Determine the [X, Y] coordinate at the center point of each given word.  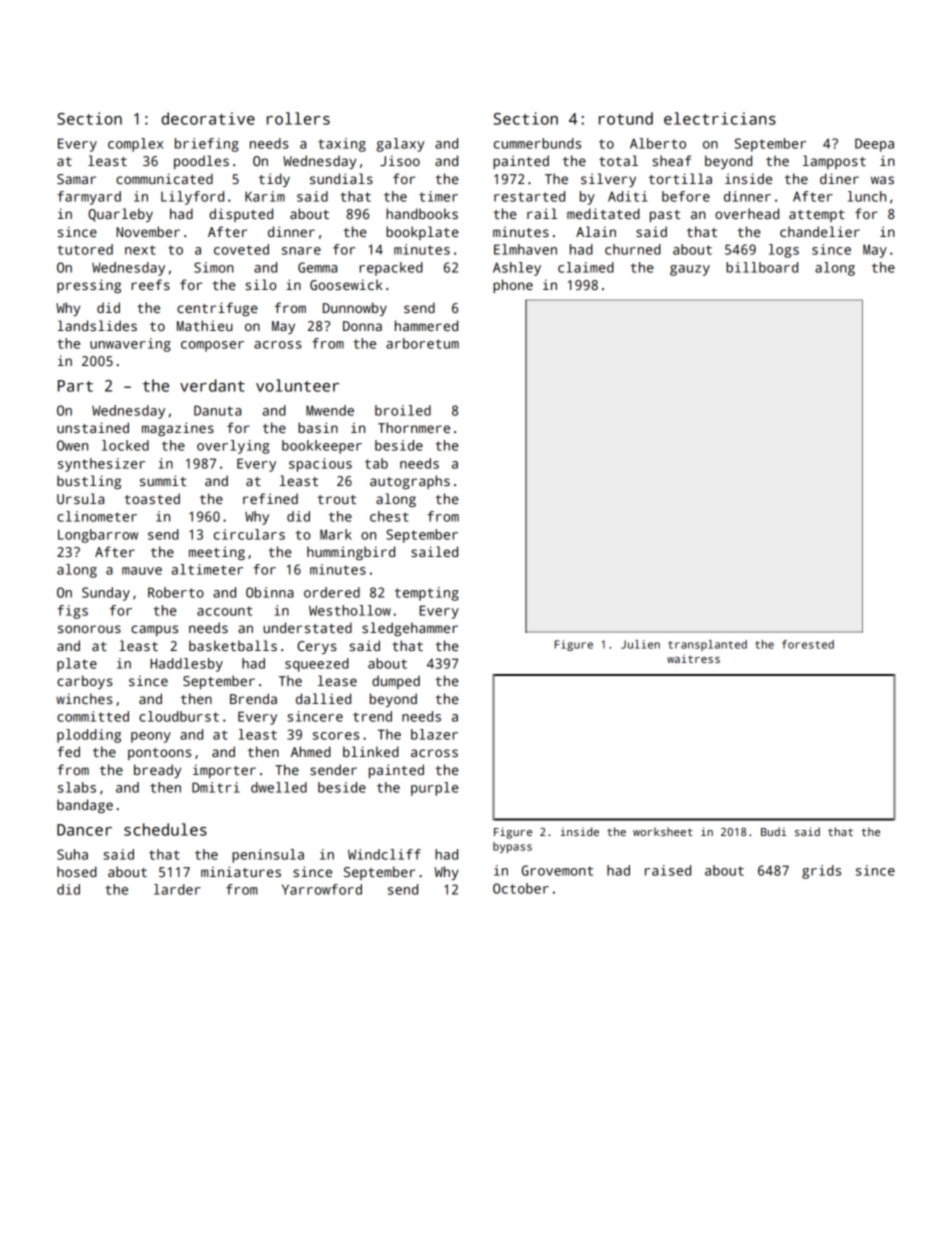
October [521, 888]
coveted [241, 249]
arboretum [422, 343]
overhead [747, 213]
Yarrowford [322, 889]
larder [177, 889]
